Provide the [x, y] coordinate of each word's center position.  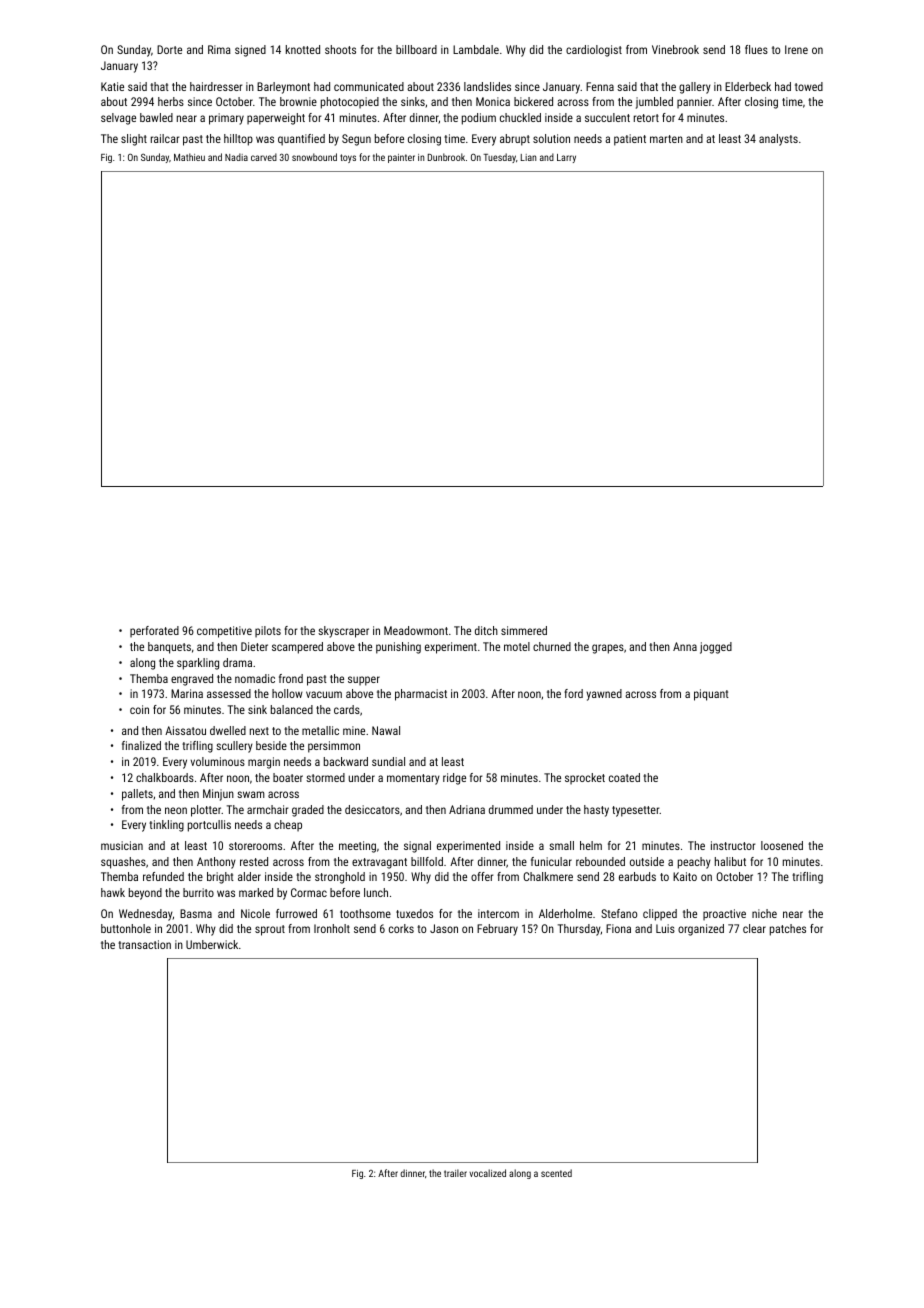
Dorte [169, 49]
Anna [685, 646]
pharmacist [421, 695]
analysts [778, 140]
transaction [144, 944]
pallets [137, 795]
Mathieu [189, 157]
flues [756, 49]
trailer [455, 1173]
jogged [716, 648]
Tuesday [499, 158]
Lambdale [476, 49]
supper [364, 681]
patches [788, 930]
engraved [192, 680]
